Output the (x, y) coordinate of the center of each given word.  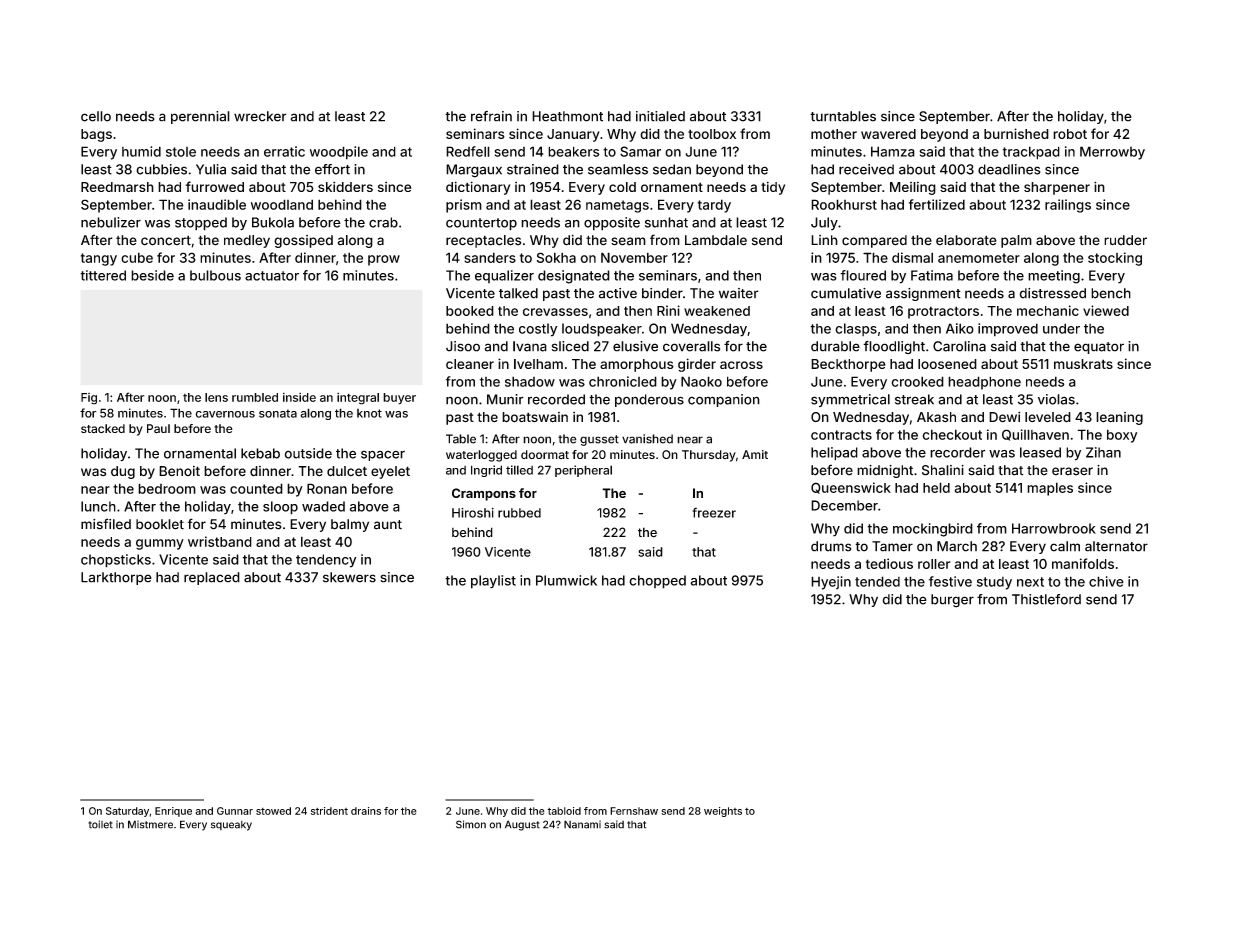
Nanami (582, 824)
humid (141, 151)
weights (723, 812)
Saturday (127, 812)
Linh (824, 240)
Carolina (959, 346)
